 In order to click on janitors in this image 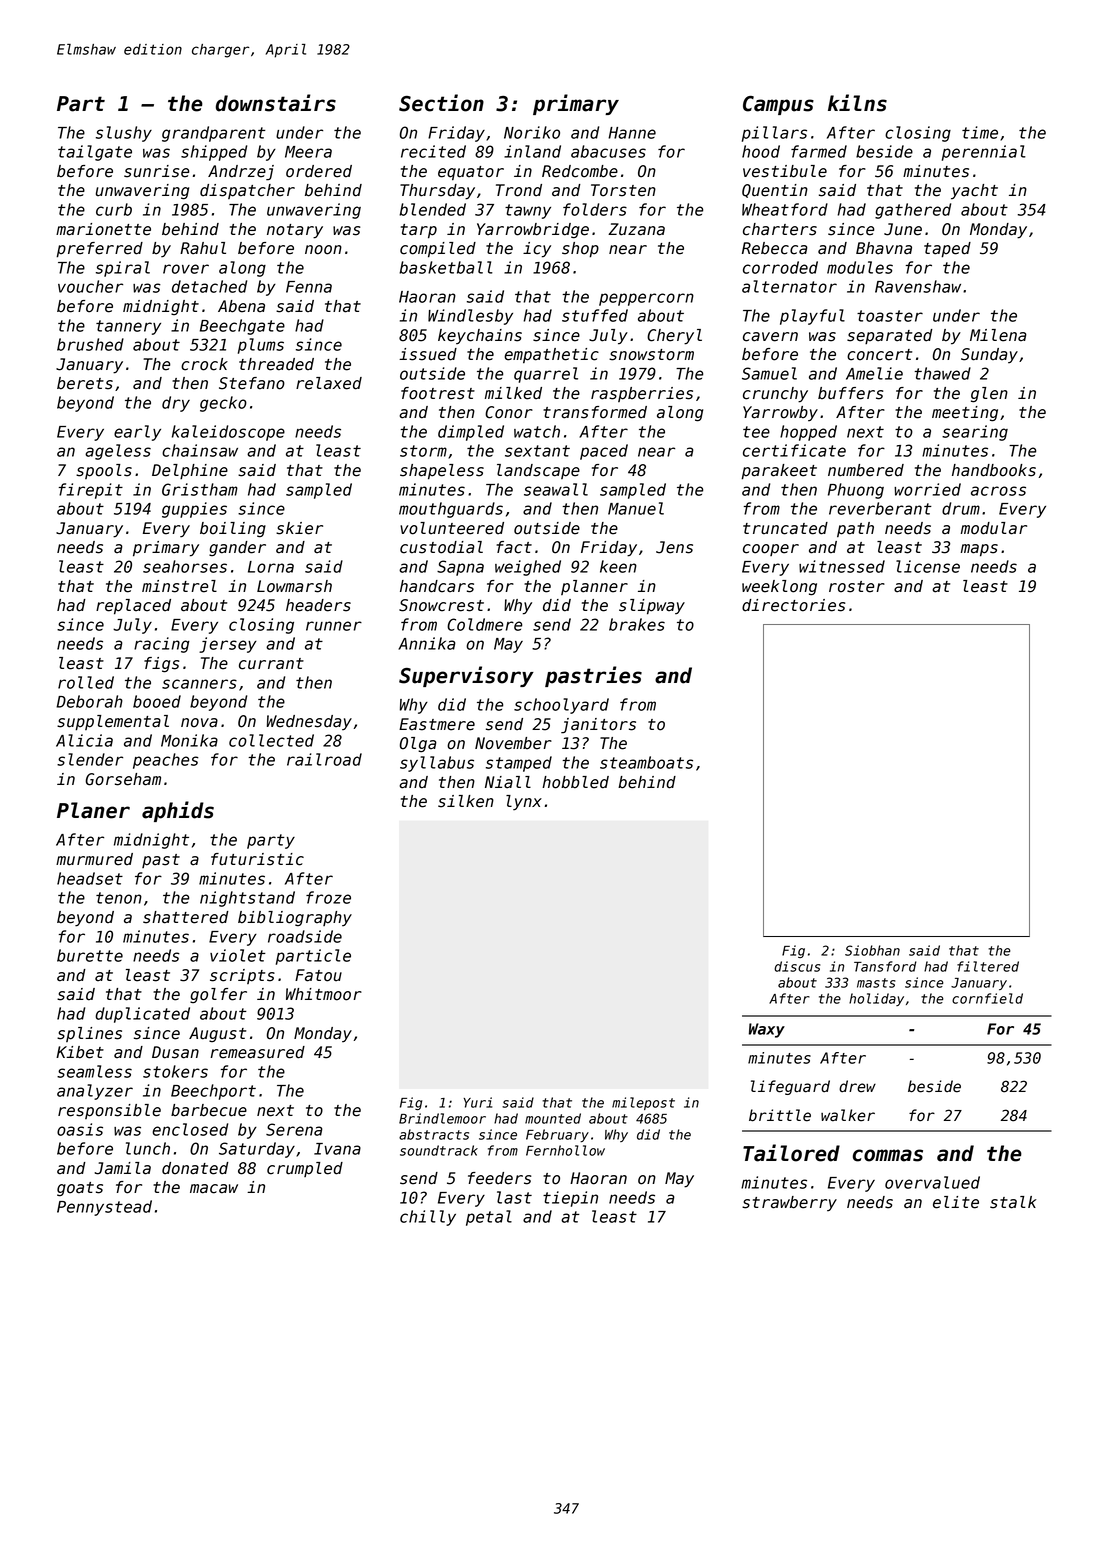, I will do `click(598, 726)`.
